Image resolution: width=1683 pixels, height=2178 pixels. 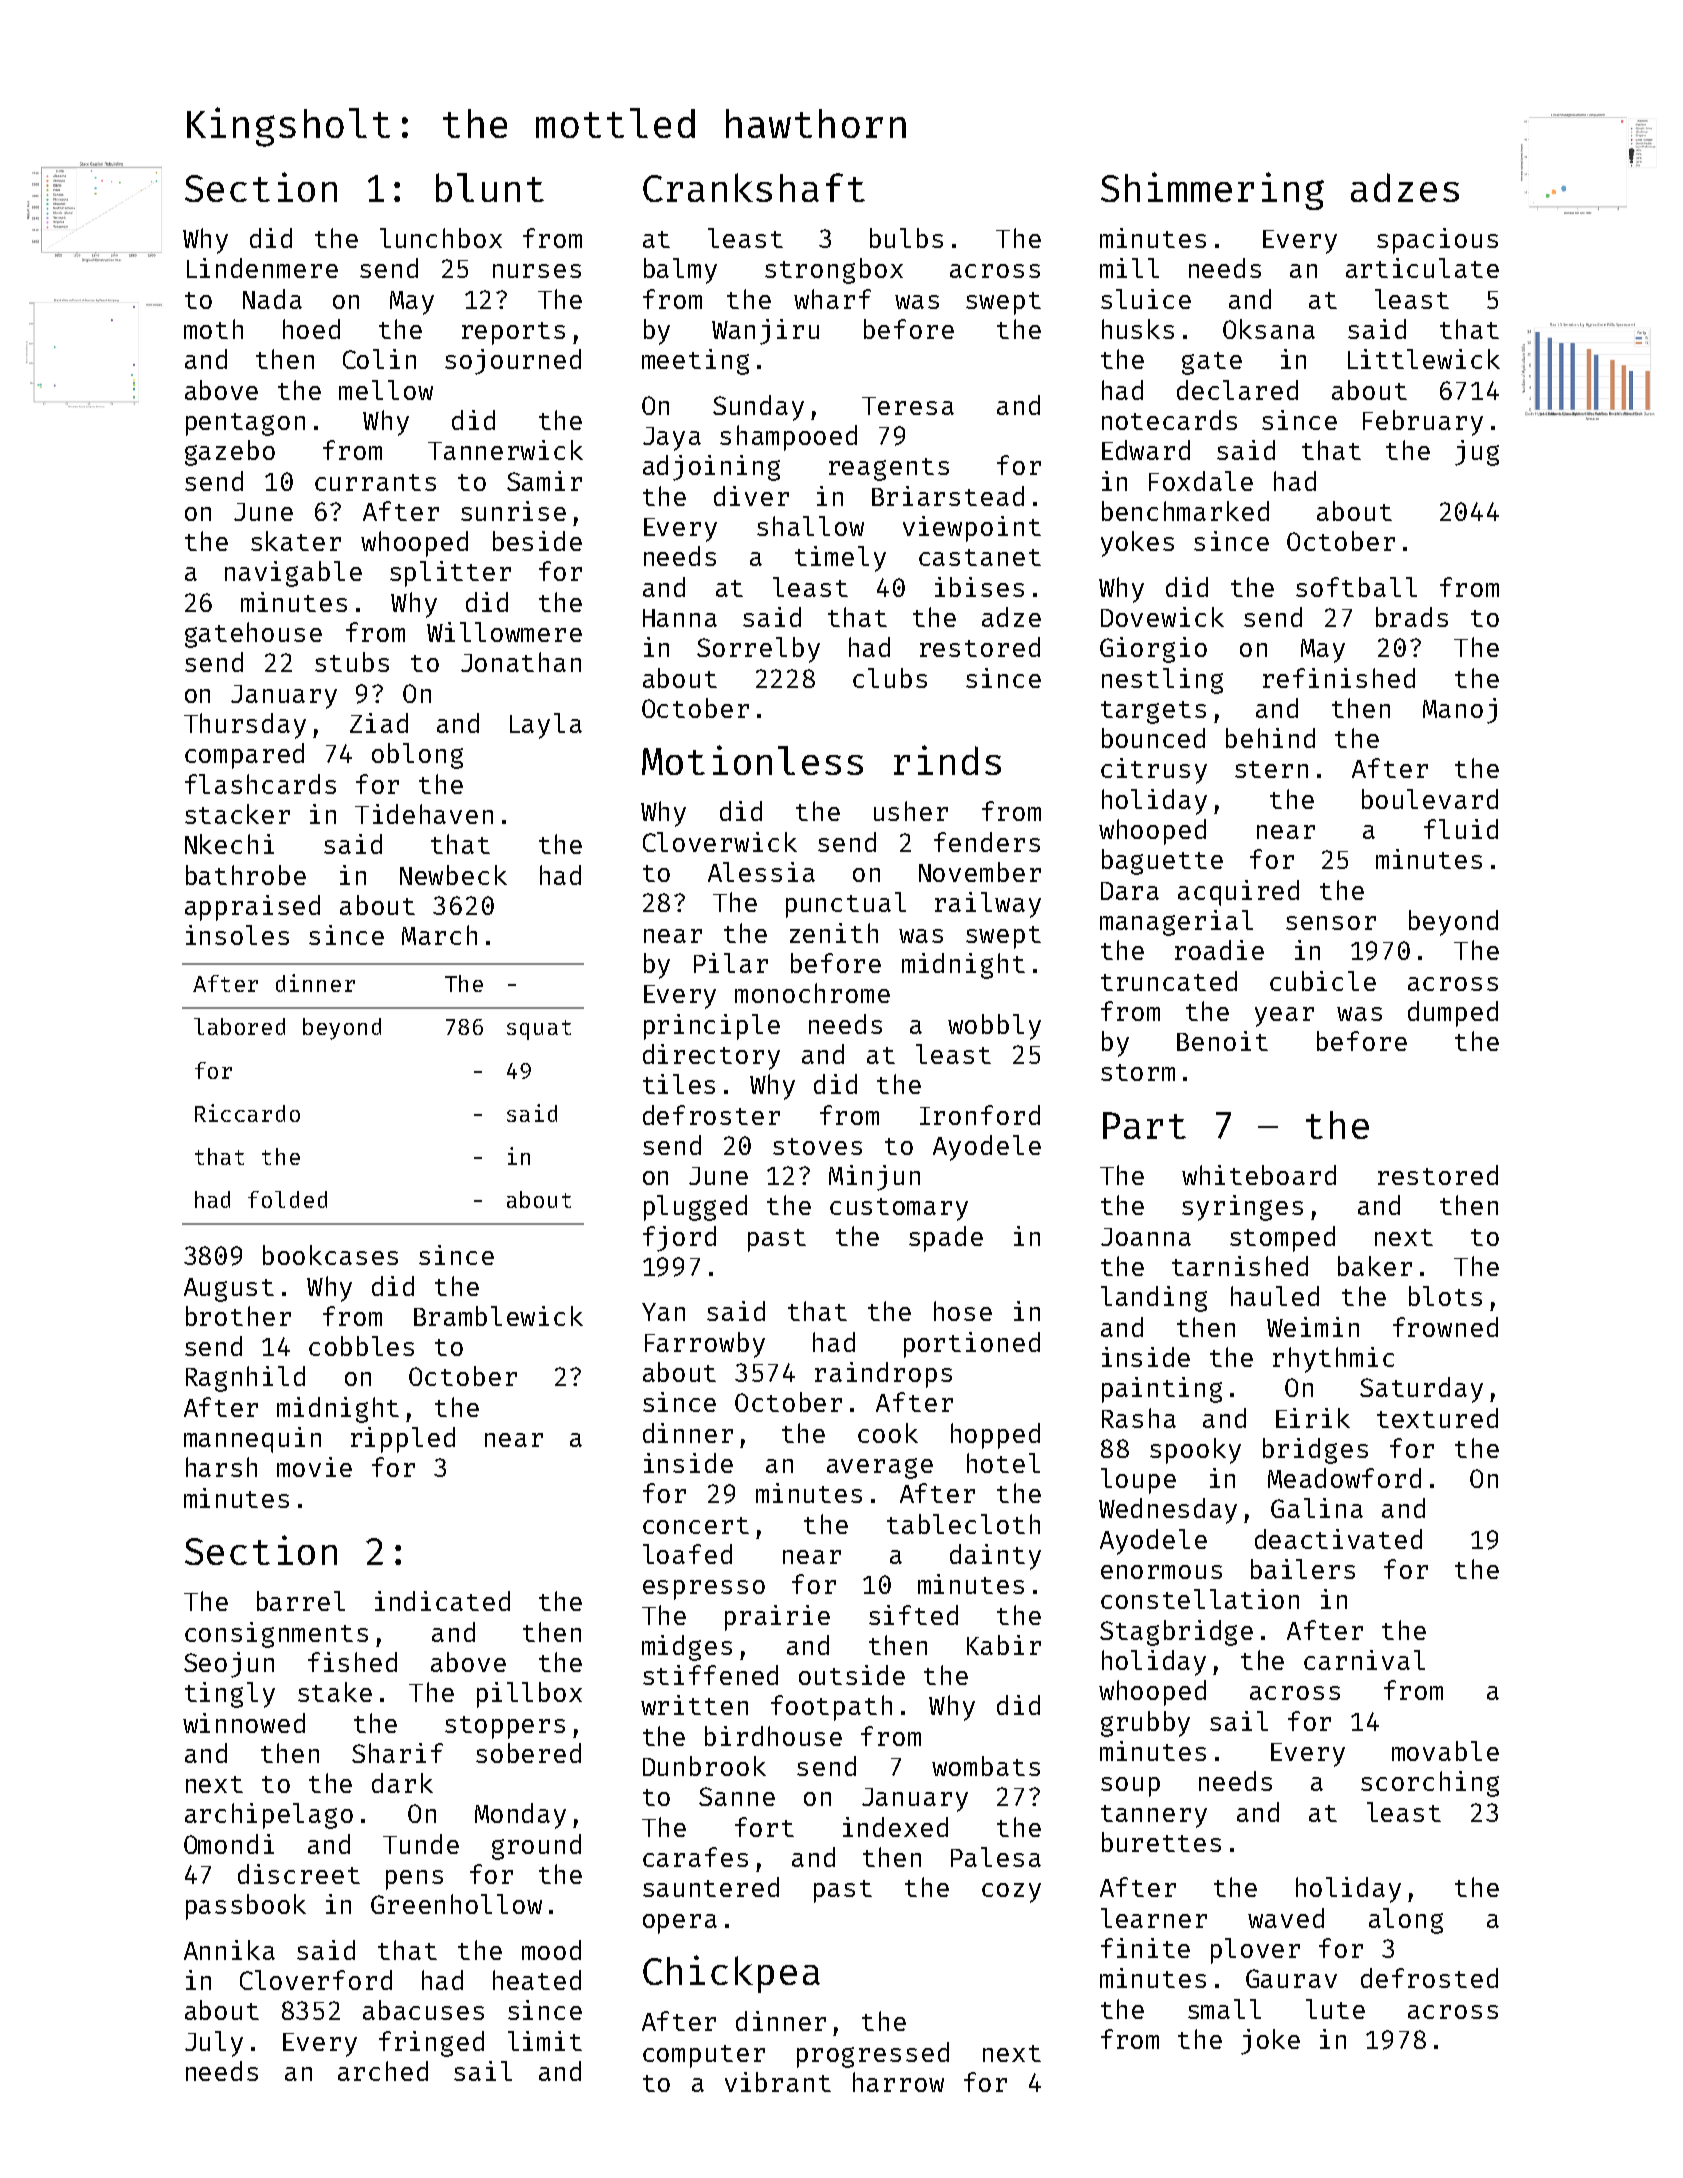 I want to click on fluid, so click(x=1461, y=829).
